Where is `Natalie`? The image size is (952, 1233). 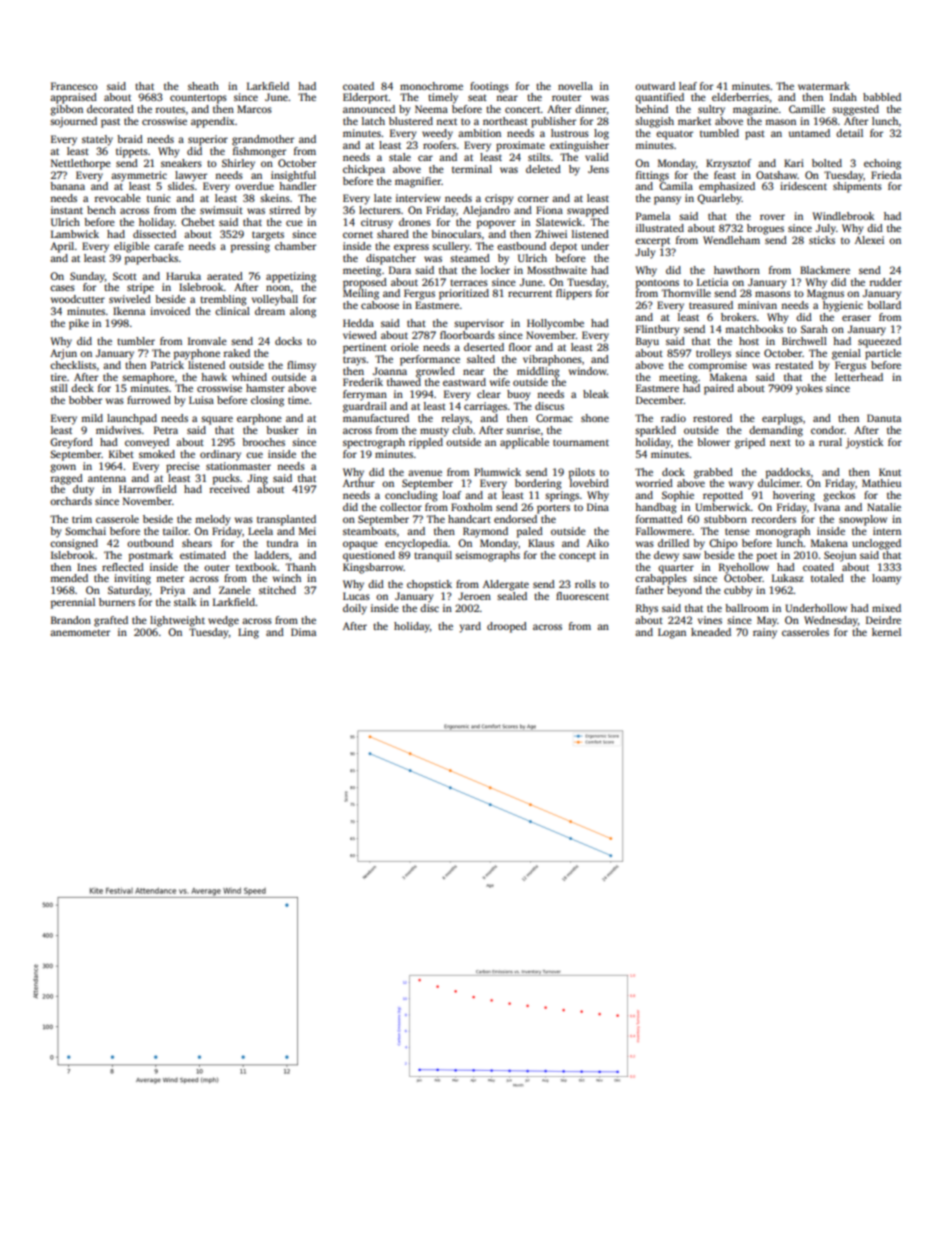
Natalie is located at coordinates (884, 507).
